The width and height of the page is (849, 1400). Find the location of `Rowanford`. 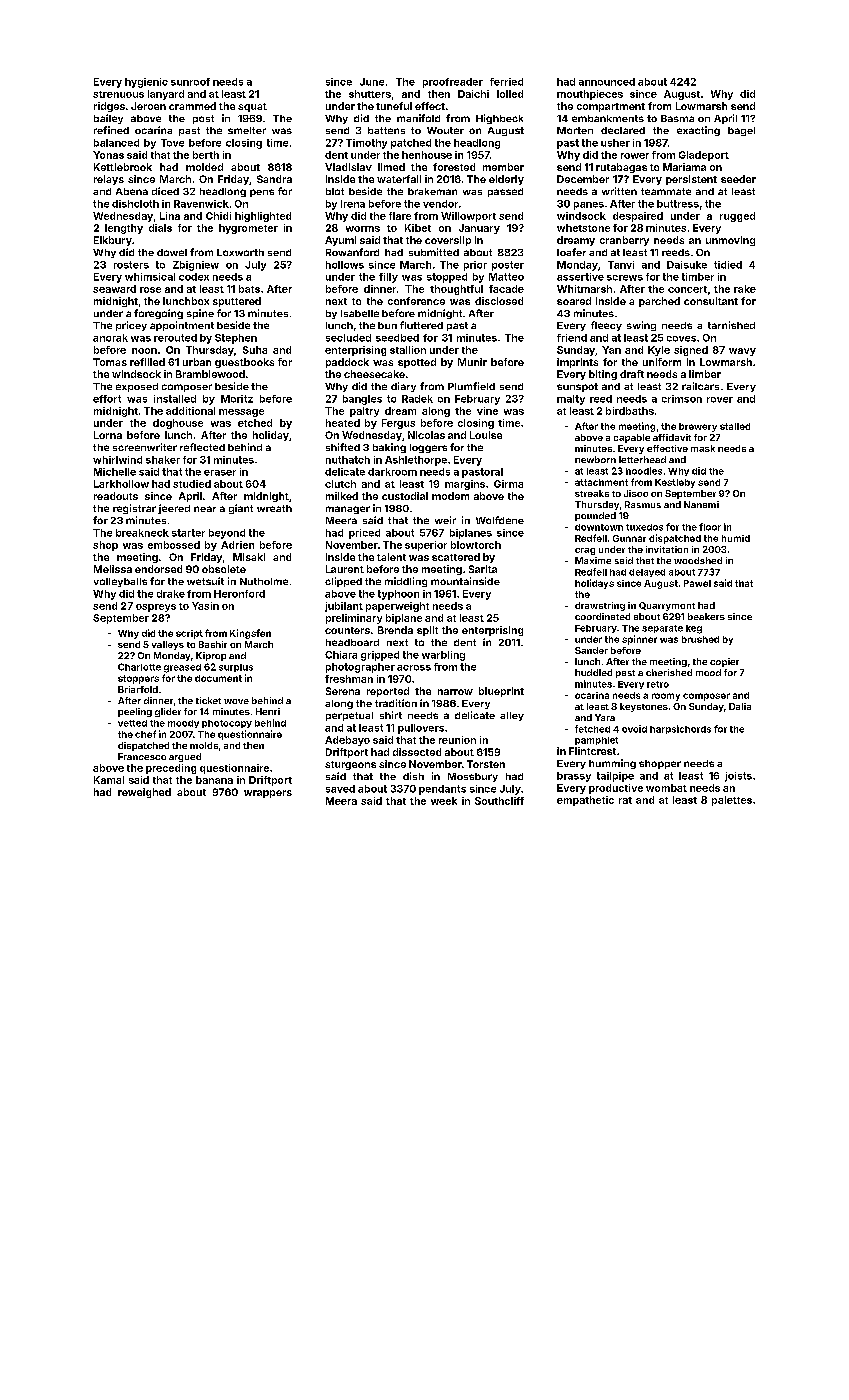

Rowanford is located at coordinates (352, 252).
